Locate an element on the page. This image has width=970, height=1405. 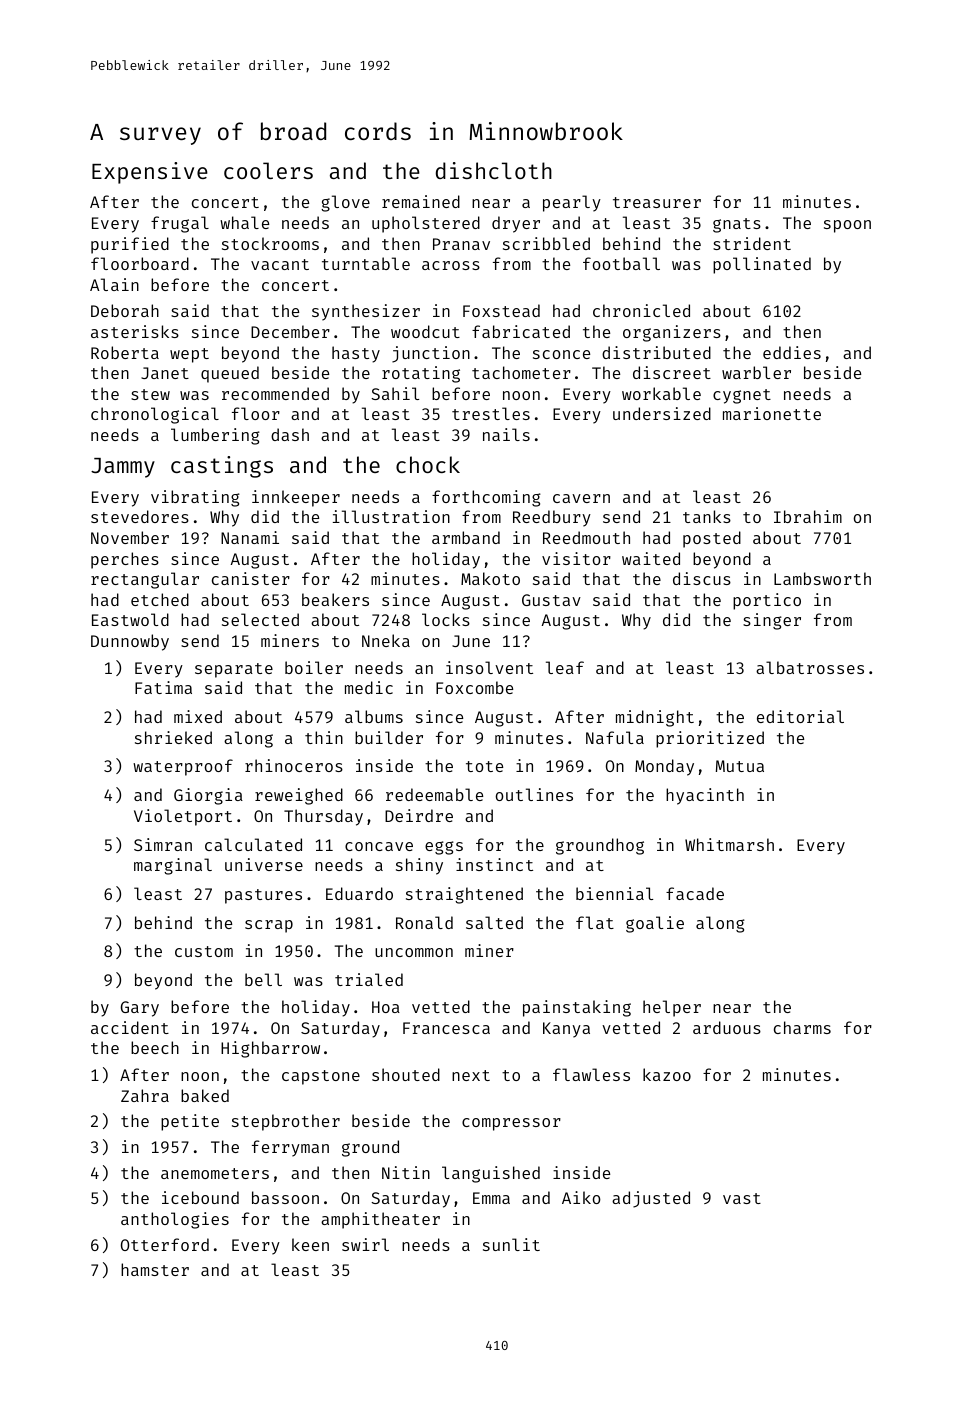
capstone is located at coordinates (321, 1077).
